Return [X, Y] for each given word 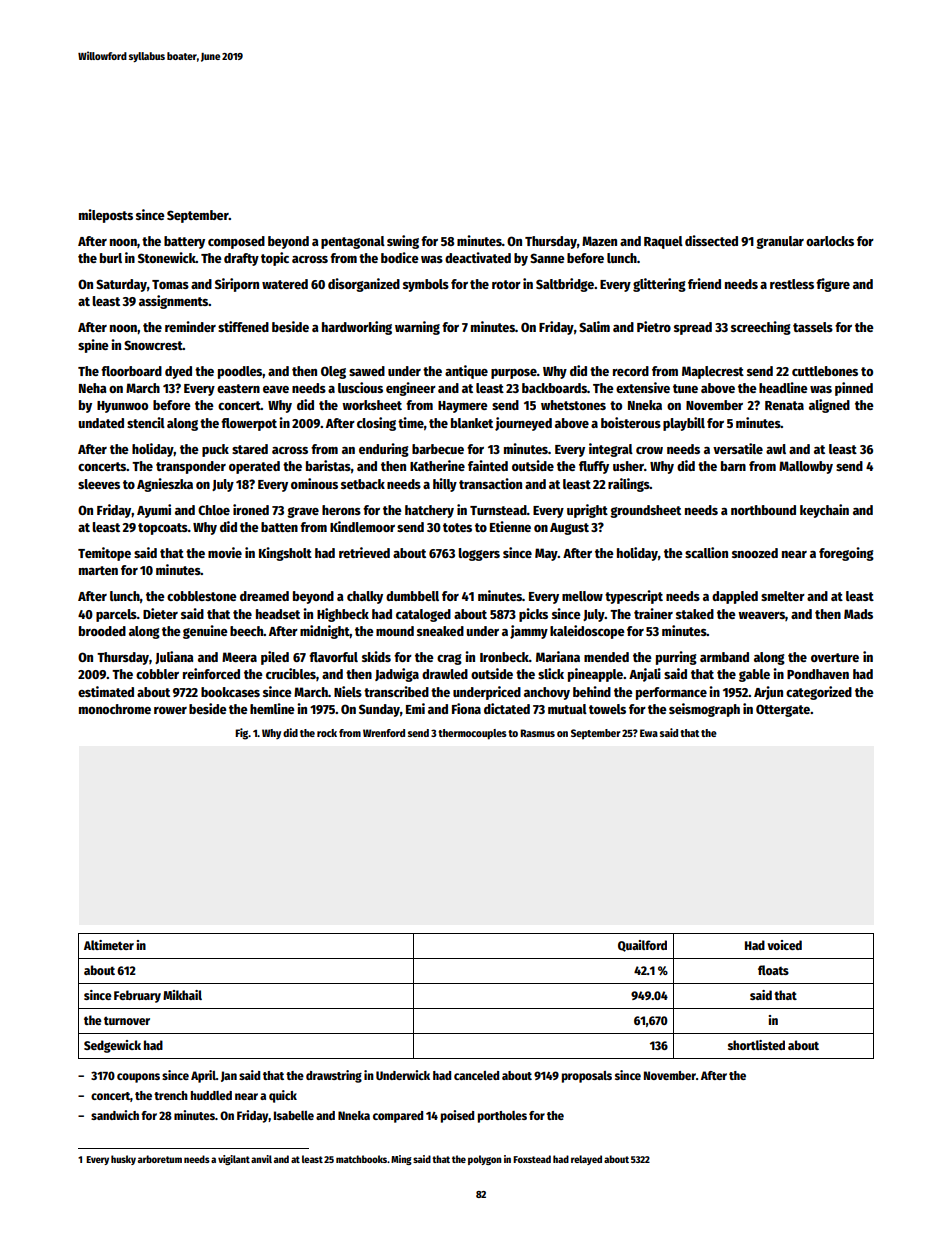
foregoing [846, 554]
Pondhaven [818, 674]
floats [773, 970]
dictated [507, 708]
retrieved [364, 552]
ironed [251, 509]
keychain [824, 511]
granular [780, 242]
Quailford [642, 946]
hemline [272, 708]
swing [403, 242]
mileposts [106, 216]
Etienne [510, 526]
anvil [261, 1159]
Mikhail [182, 995]
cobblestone [202, 596]
